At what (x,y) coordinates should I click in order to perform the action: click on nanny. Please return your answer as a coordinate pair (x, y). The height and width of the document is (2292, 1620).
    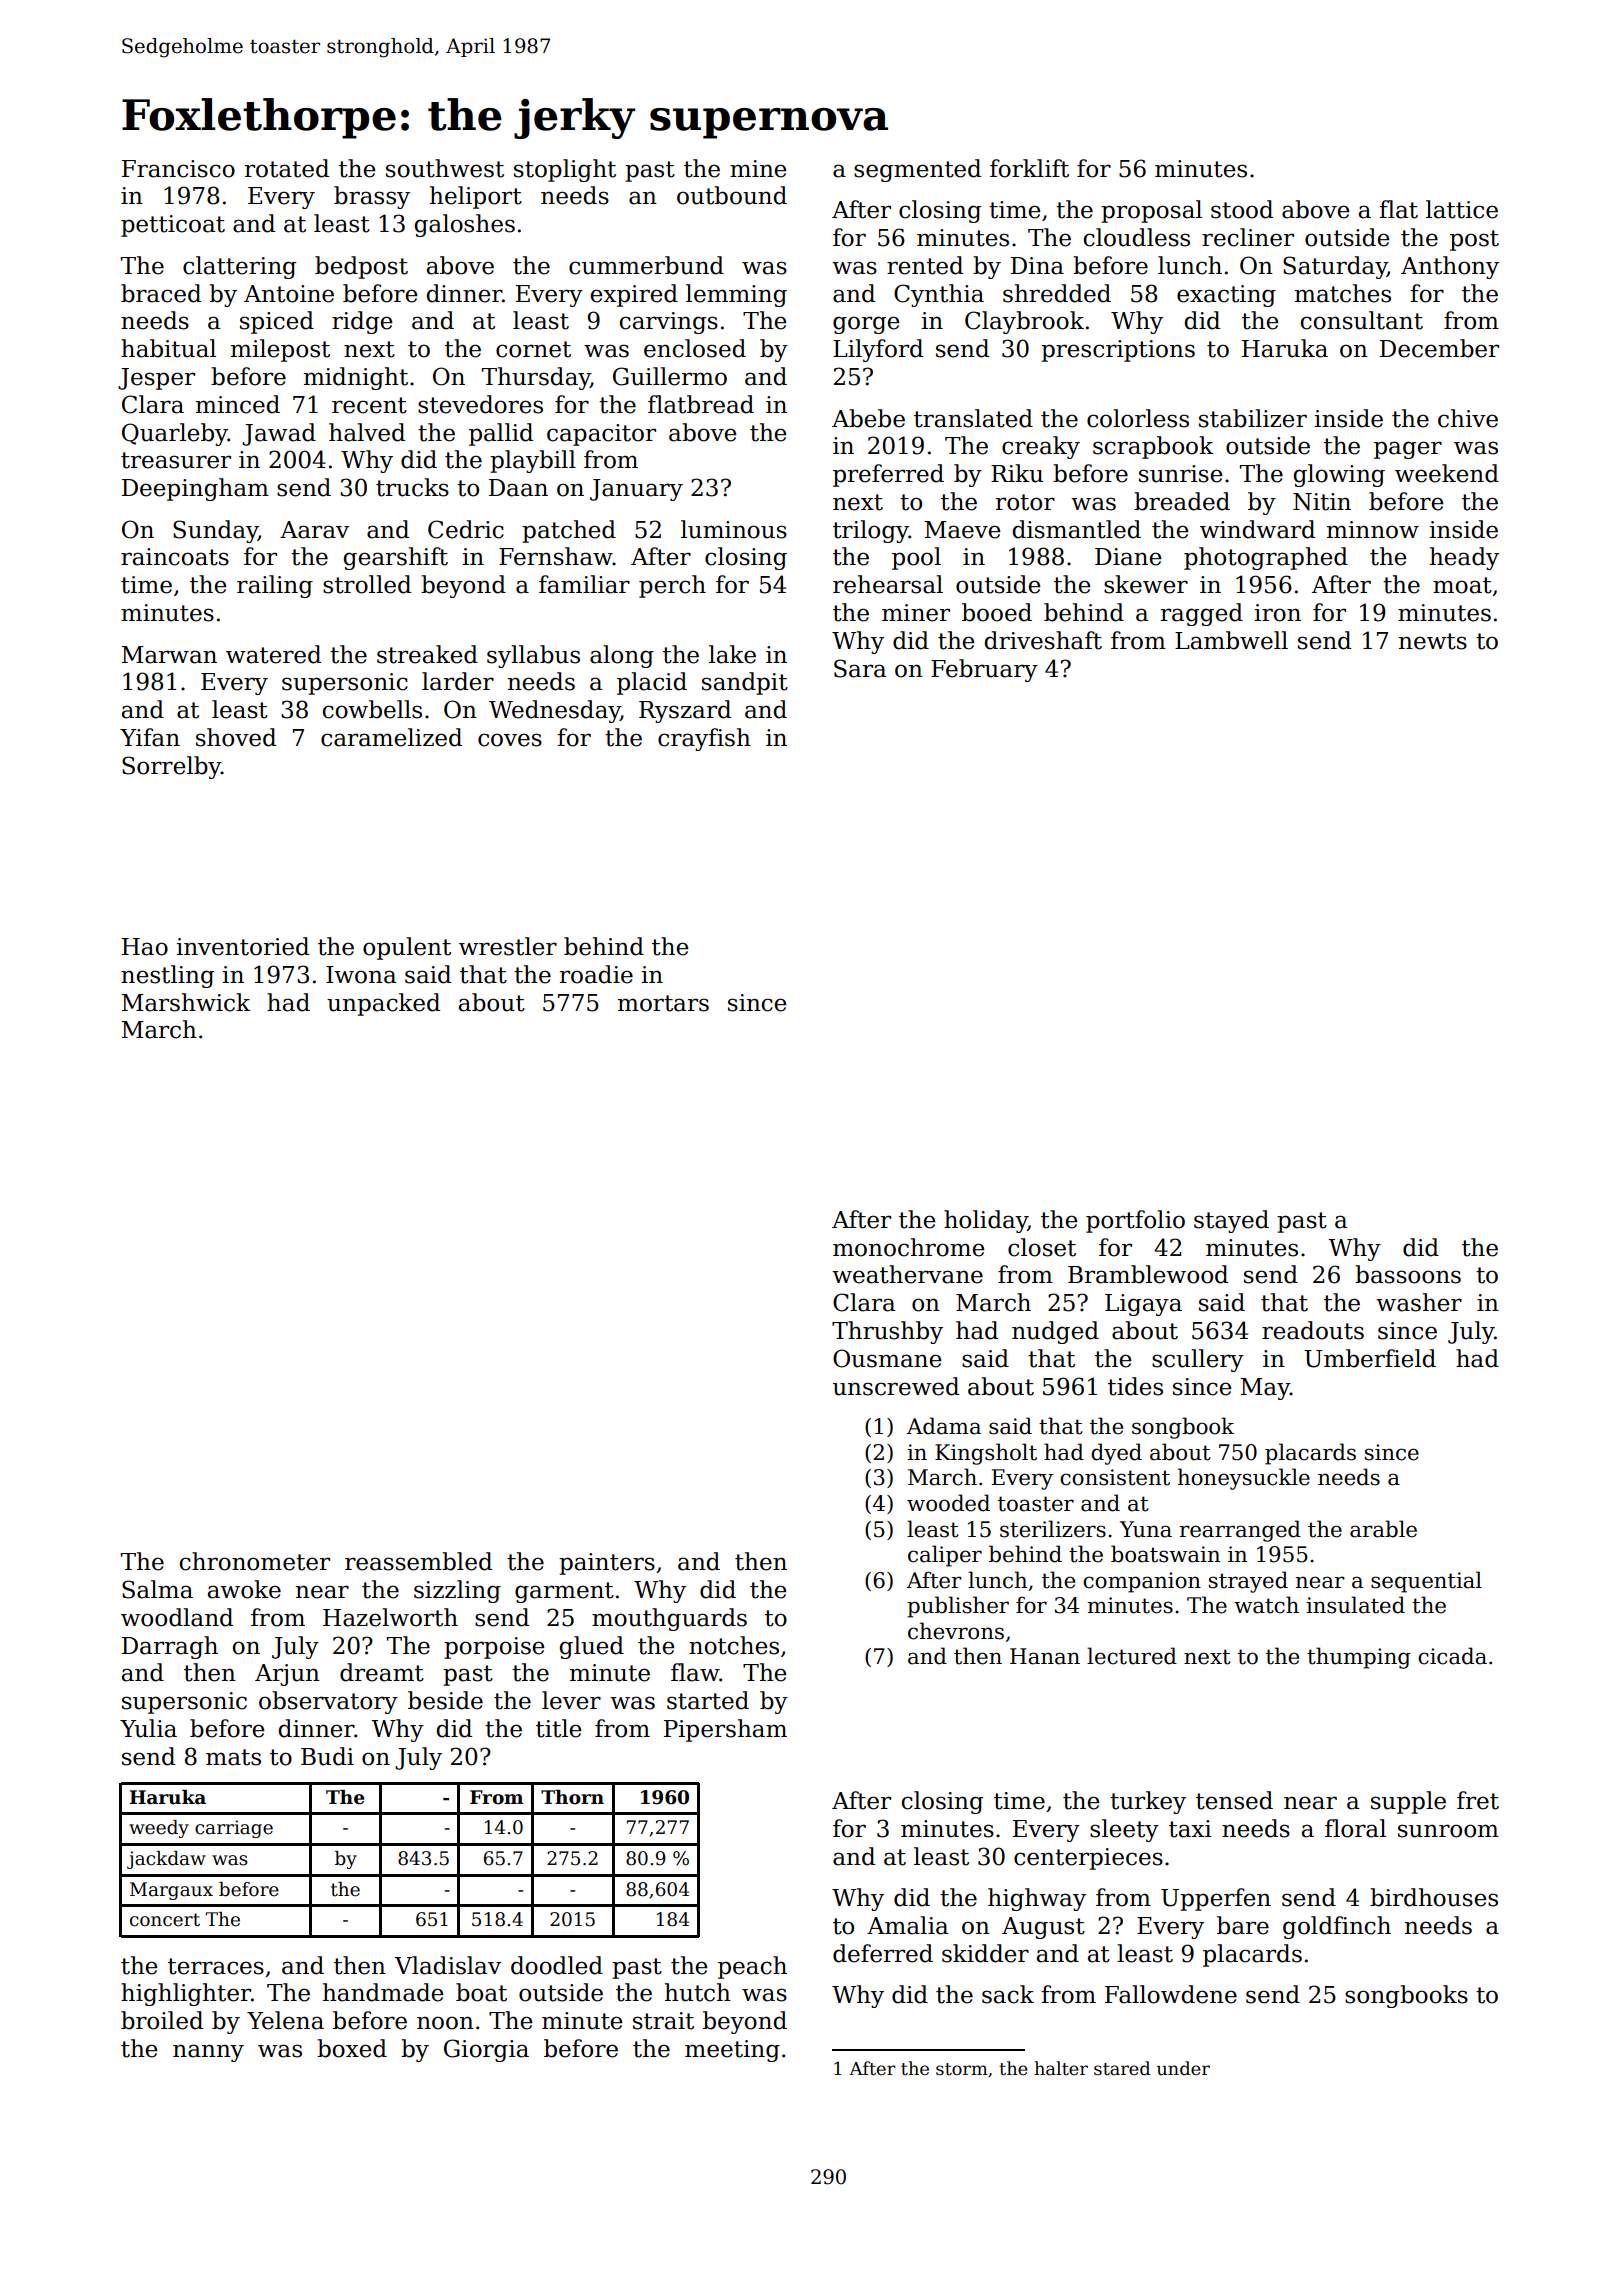
    Looking at the image, I should click on (208, 2053).
